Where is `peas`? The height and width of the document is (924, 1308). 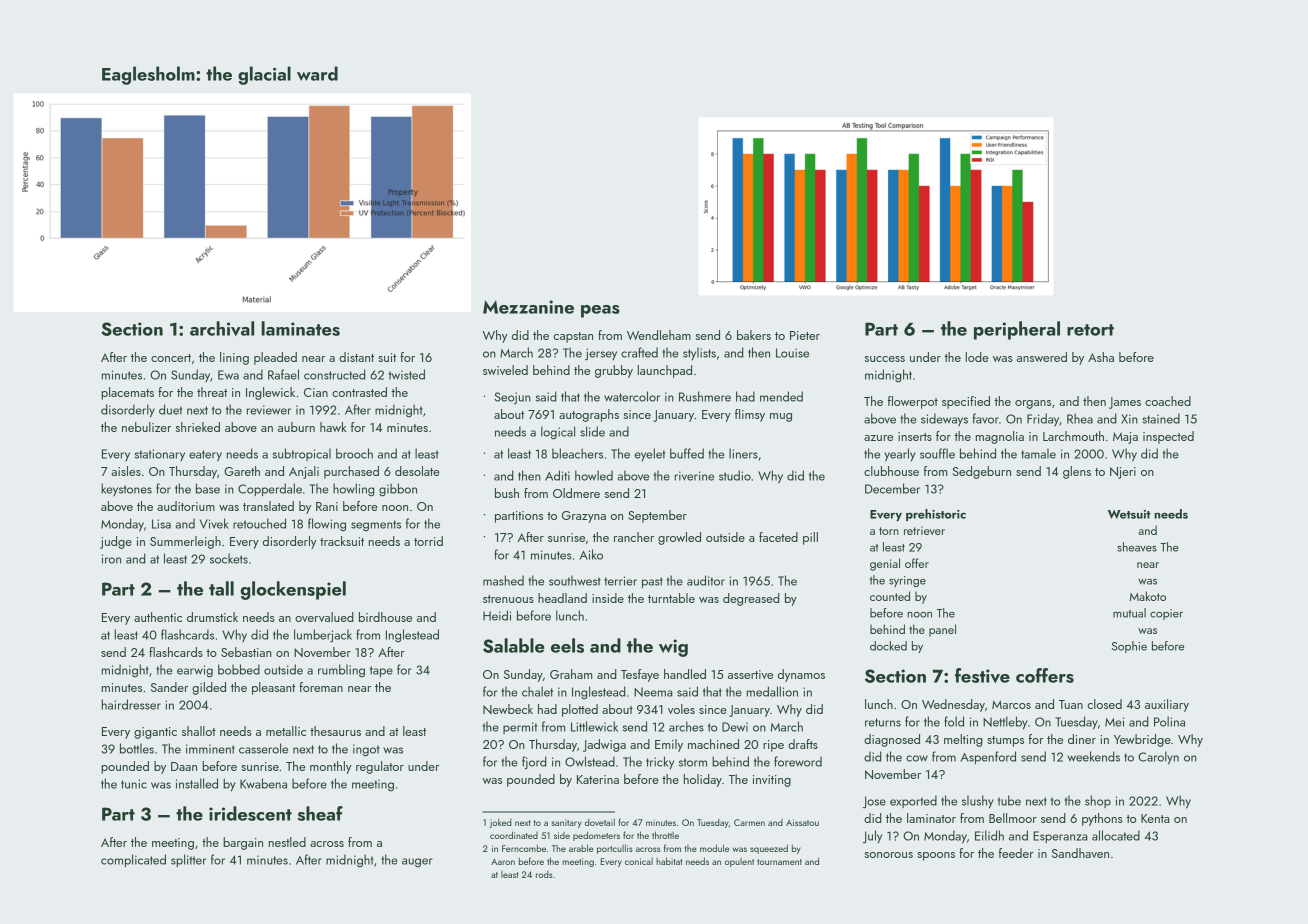
peas is located at coordinates (600, 311).
